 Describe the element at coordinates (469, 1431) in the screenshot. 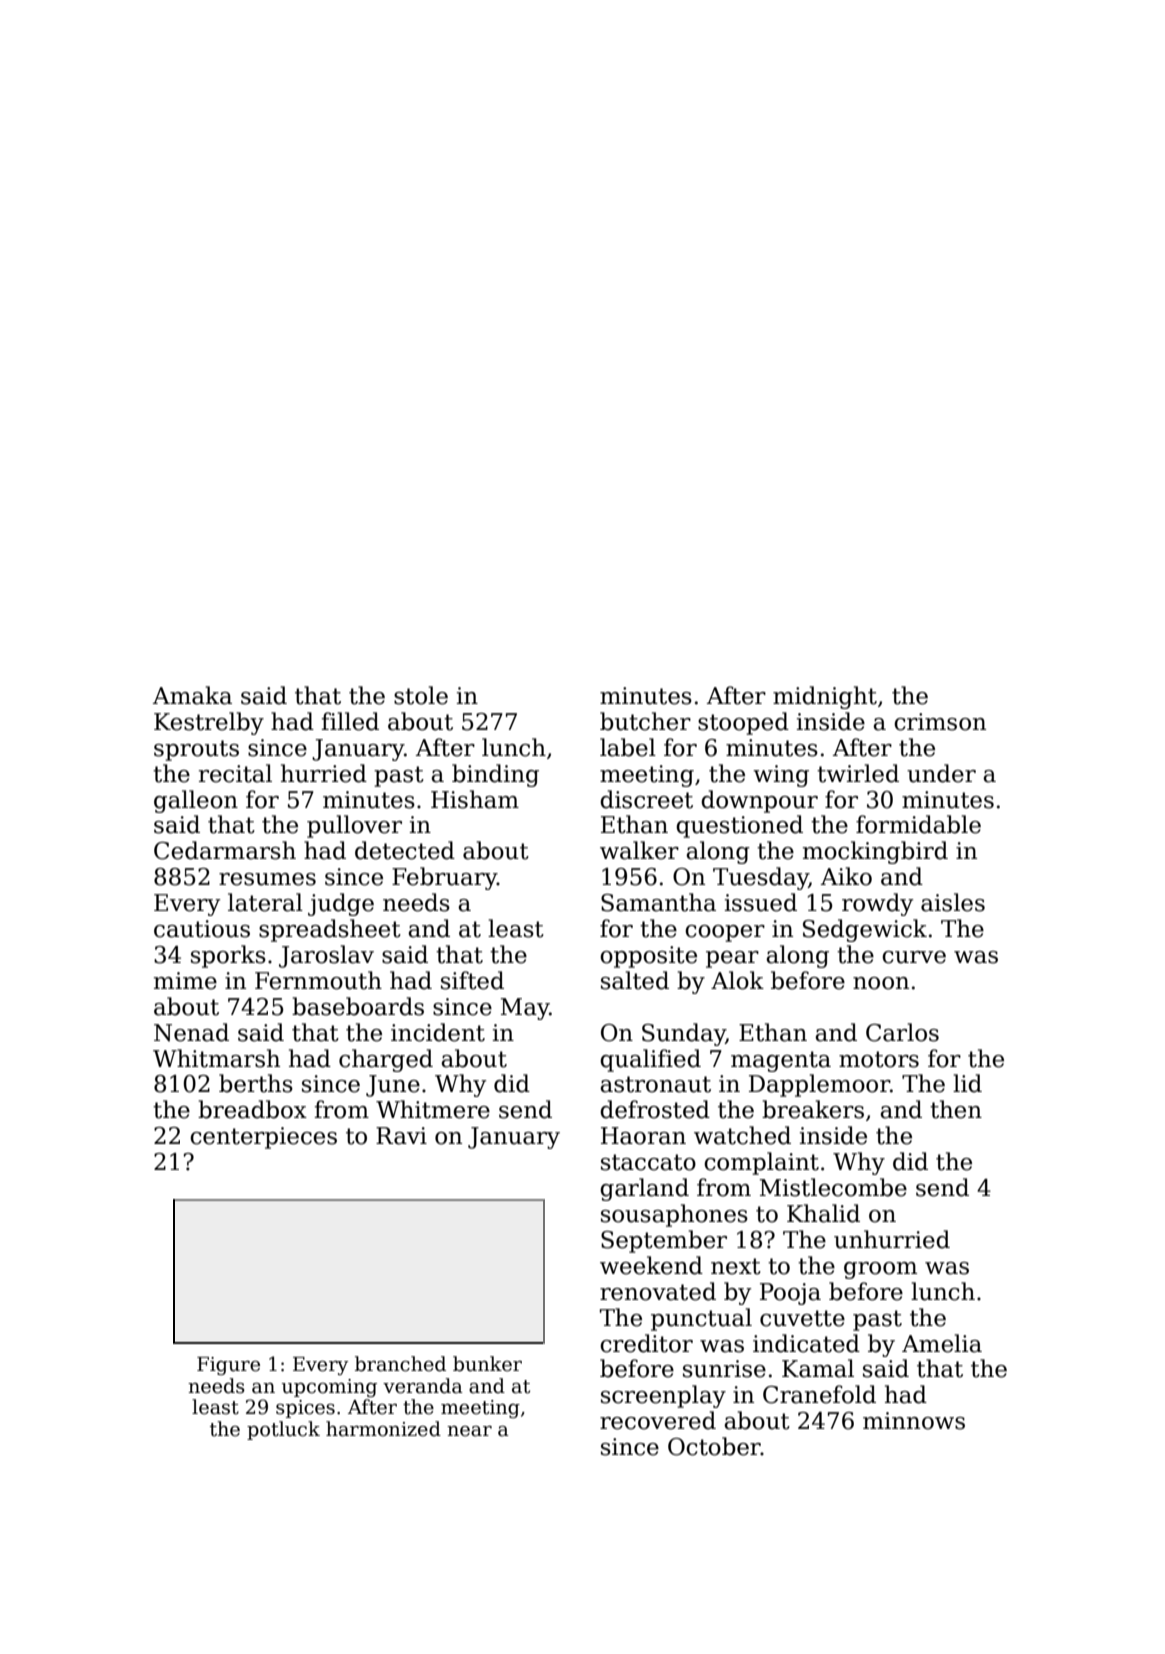

I see `near` at that location.
